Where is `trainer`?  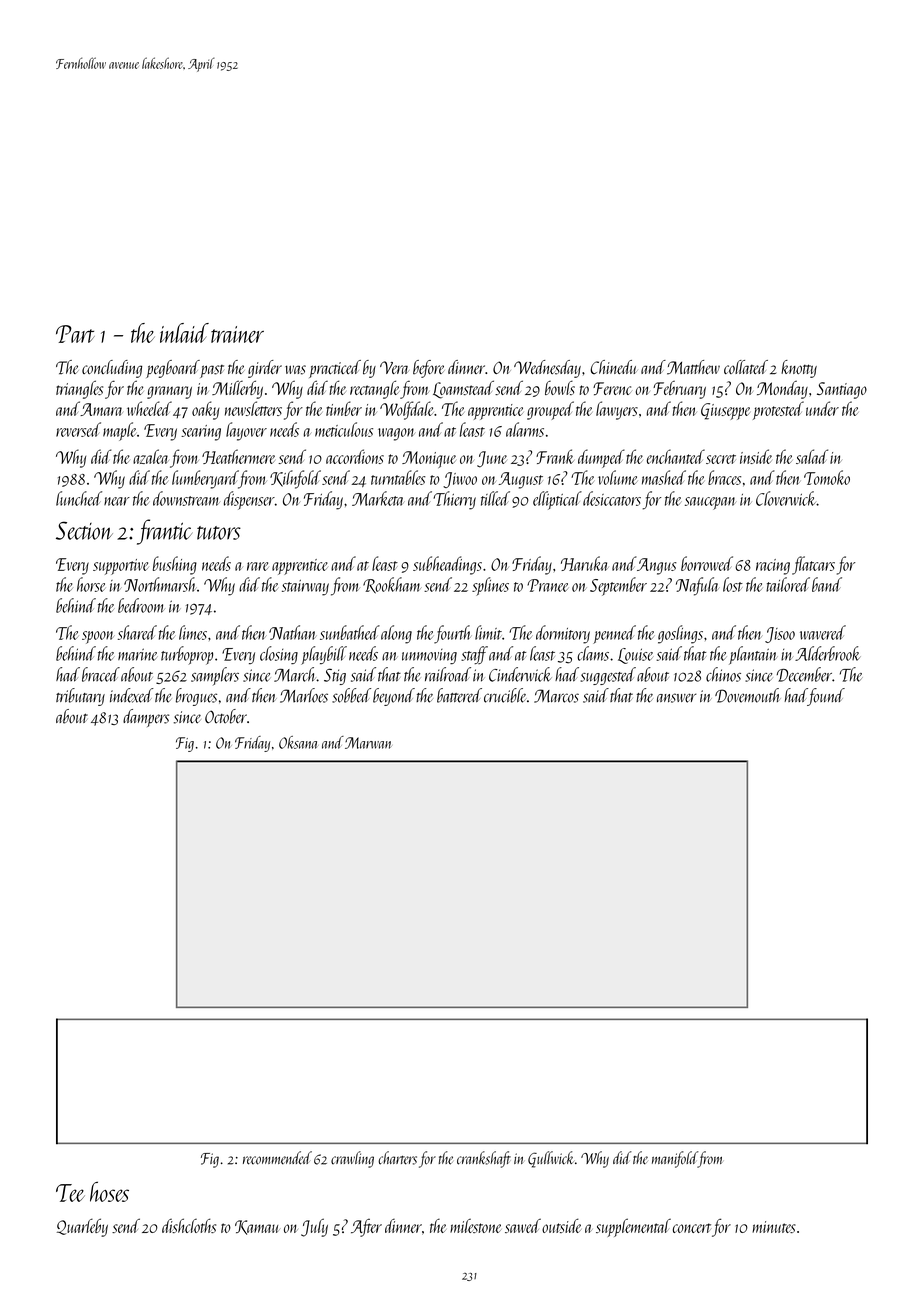
trainer is located at coordinates (237, 334).
